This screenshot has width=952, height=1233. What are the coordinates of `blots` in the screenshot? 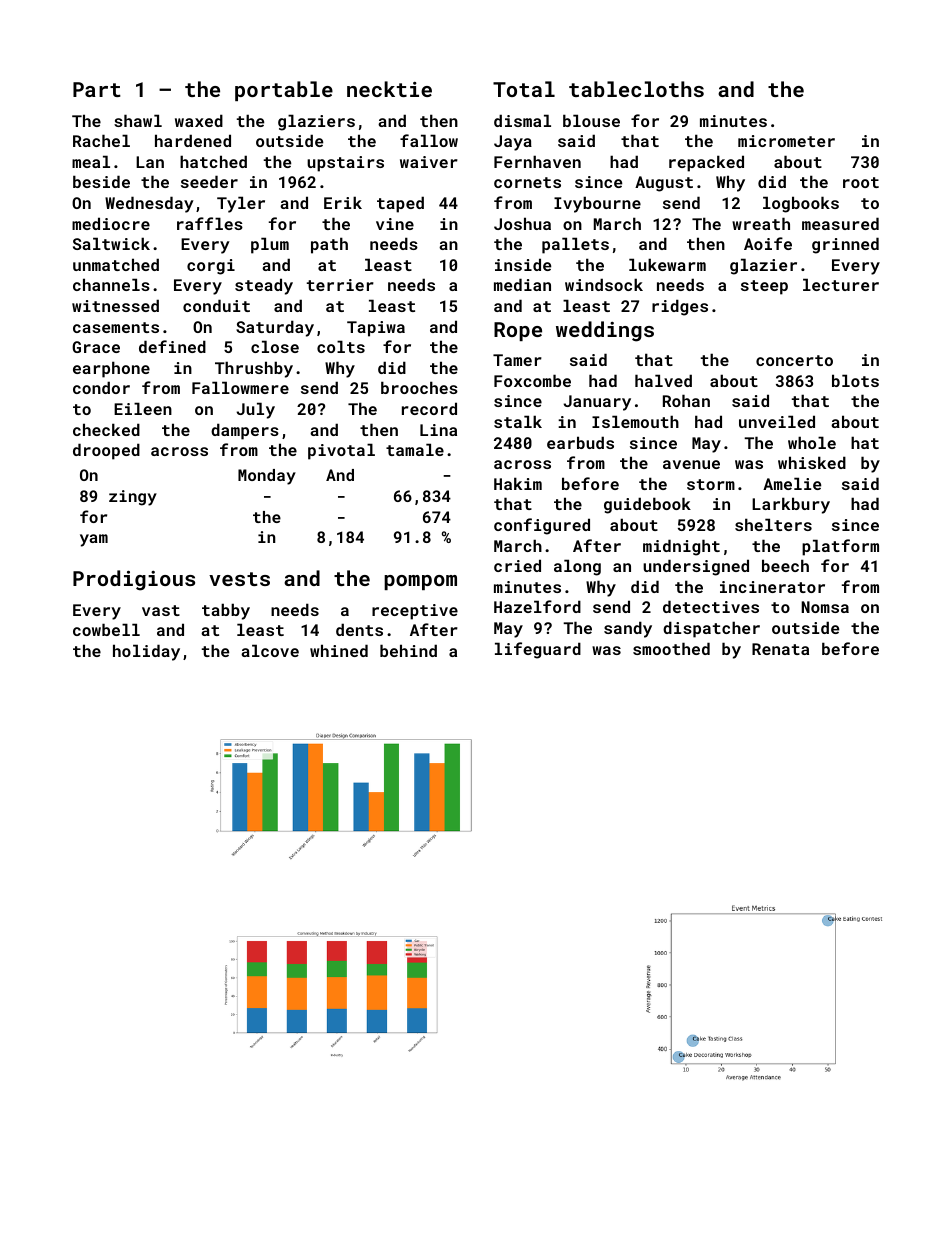 It's located at (855, 380).
